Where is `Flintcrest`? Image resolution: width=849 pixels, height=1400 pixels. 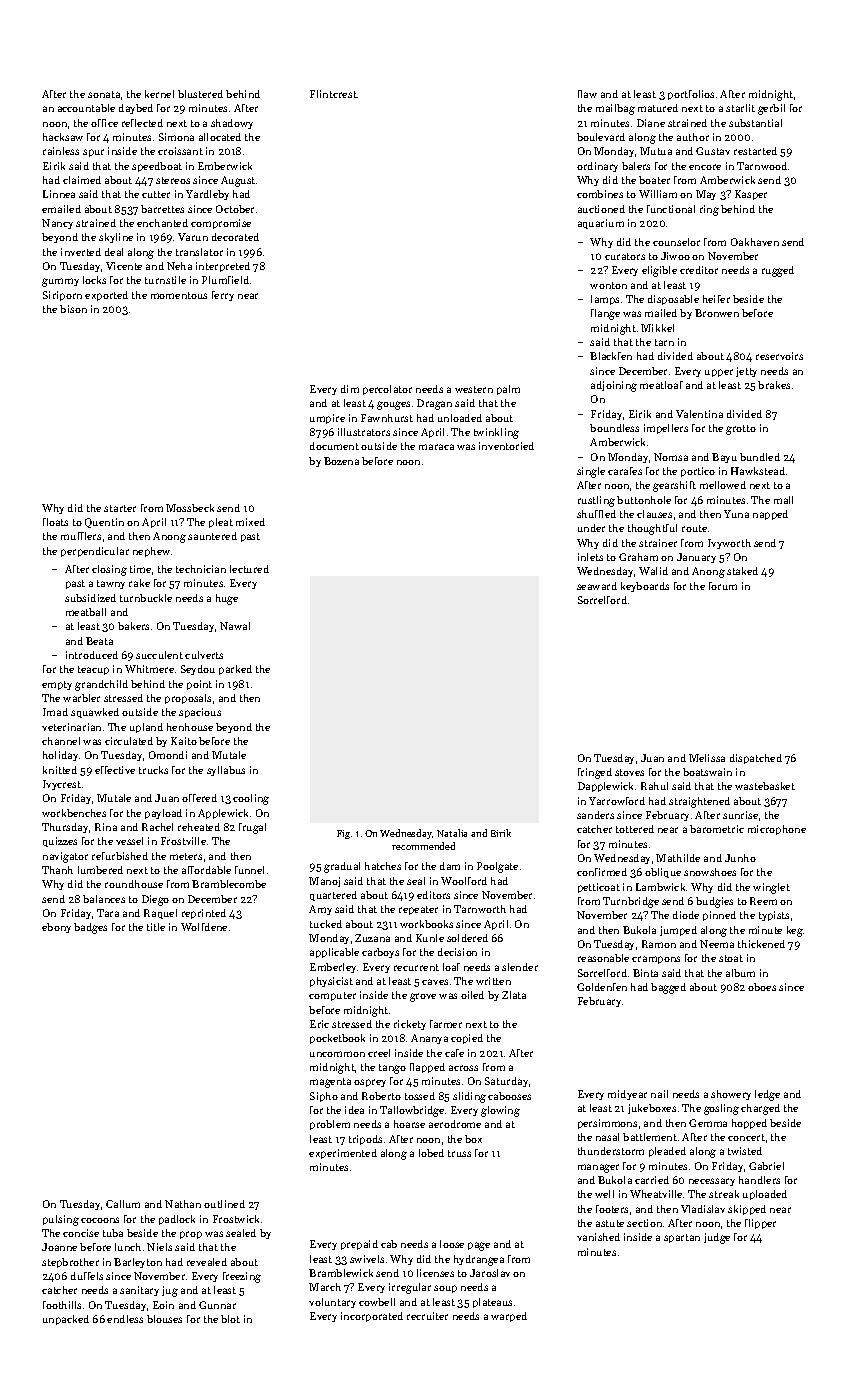 Flintcrest is located at coordinates (333, 94).
